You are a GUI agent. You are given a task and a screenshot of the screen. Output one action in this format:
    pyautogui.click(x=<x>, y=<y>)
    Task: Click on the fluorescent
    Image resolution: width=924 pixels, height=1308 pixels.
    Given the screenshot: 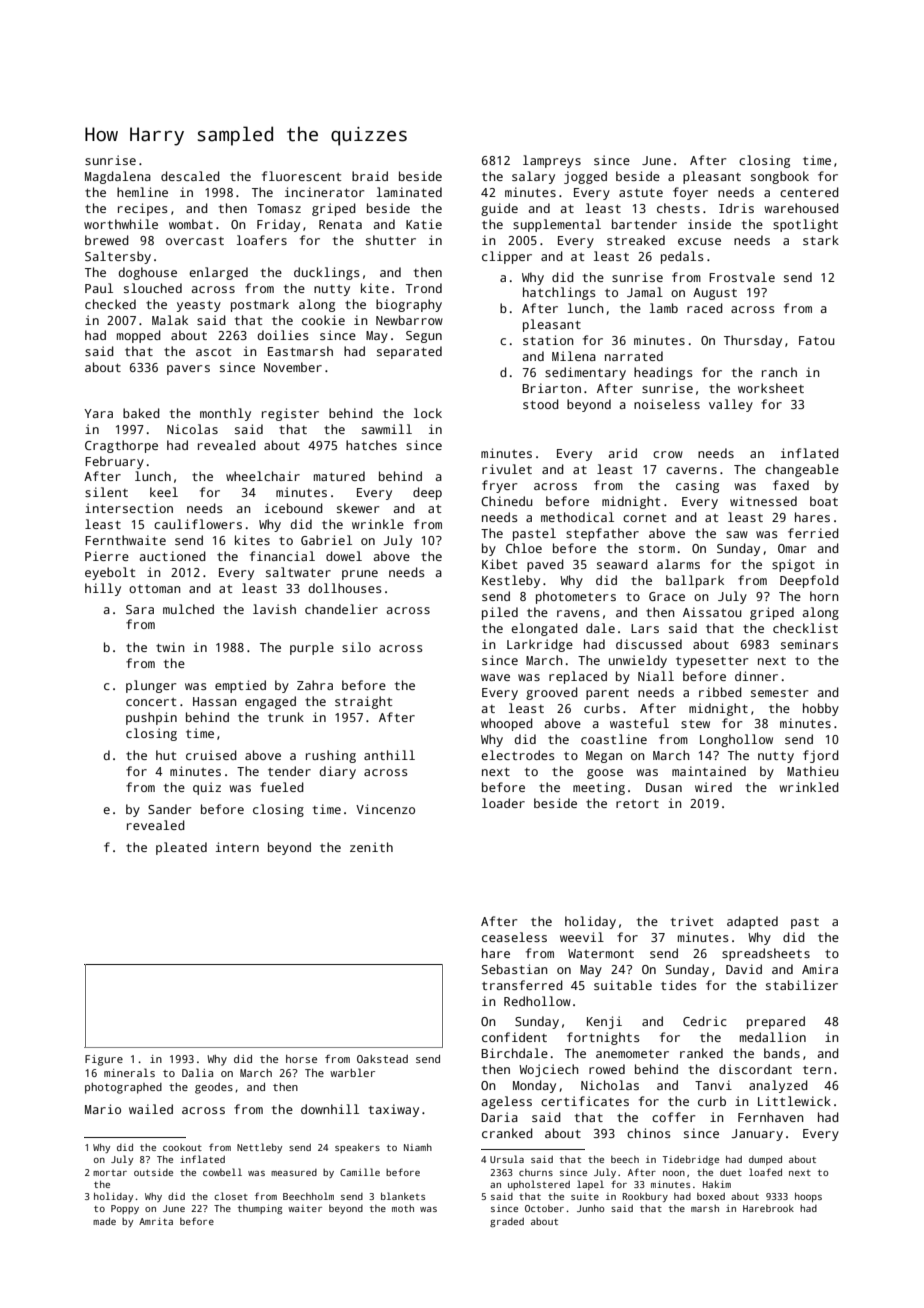 What is the action you would take?
    pyautogui.click(x=301, y=176)
